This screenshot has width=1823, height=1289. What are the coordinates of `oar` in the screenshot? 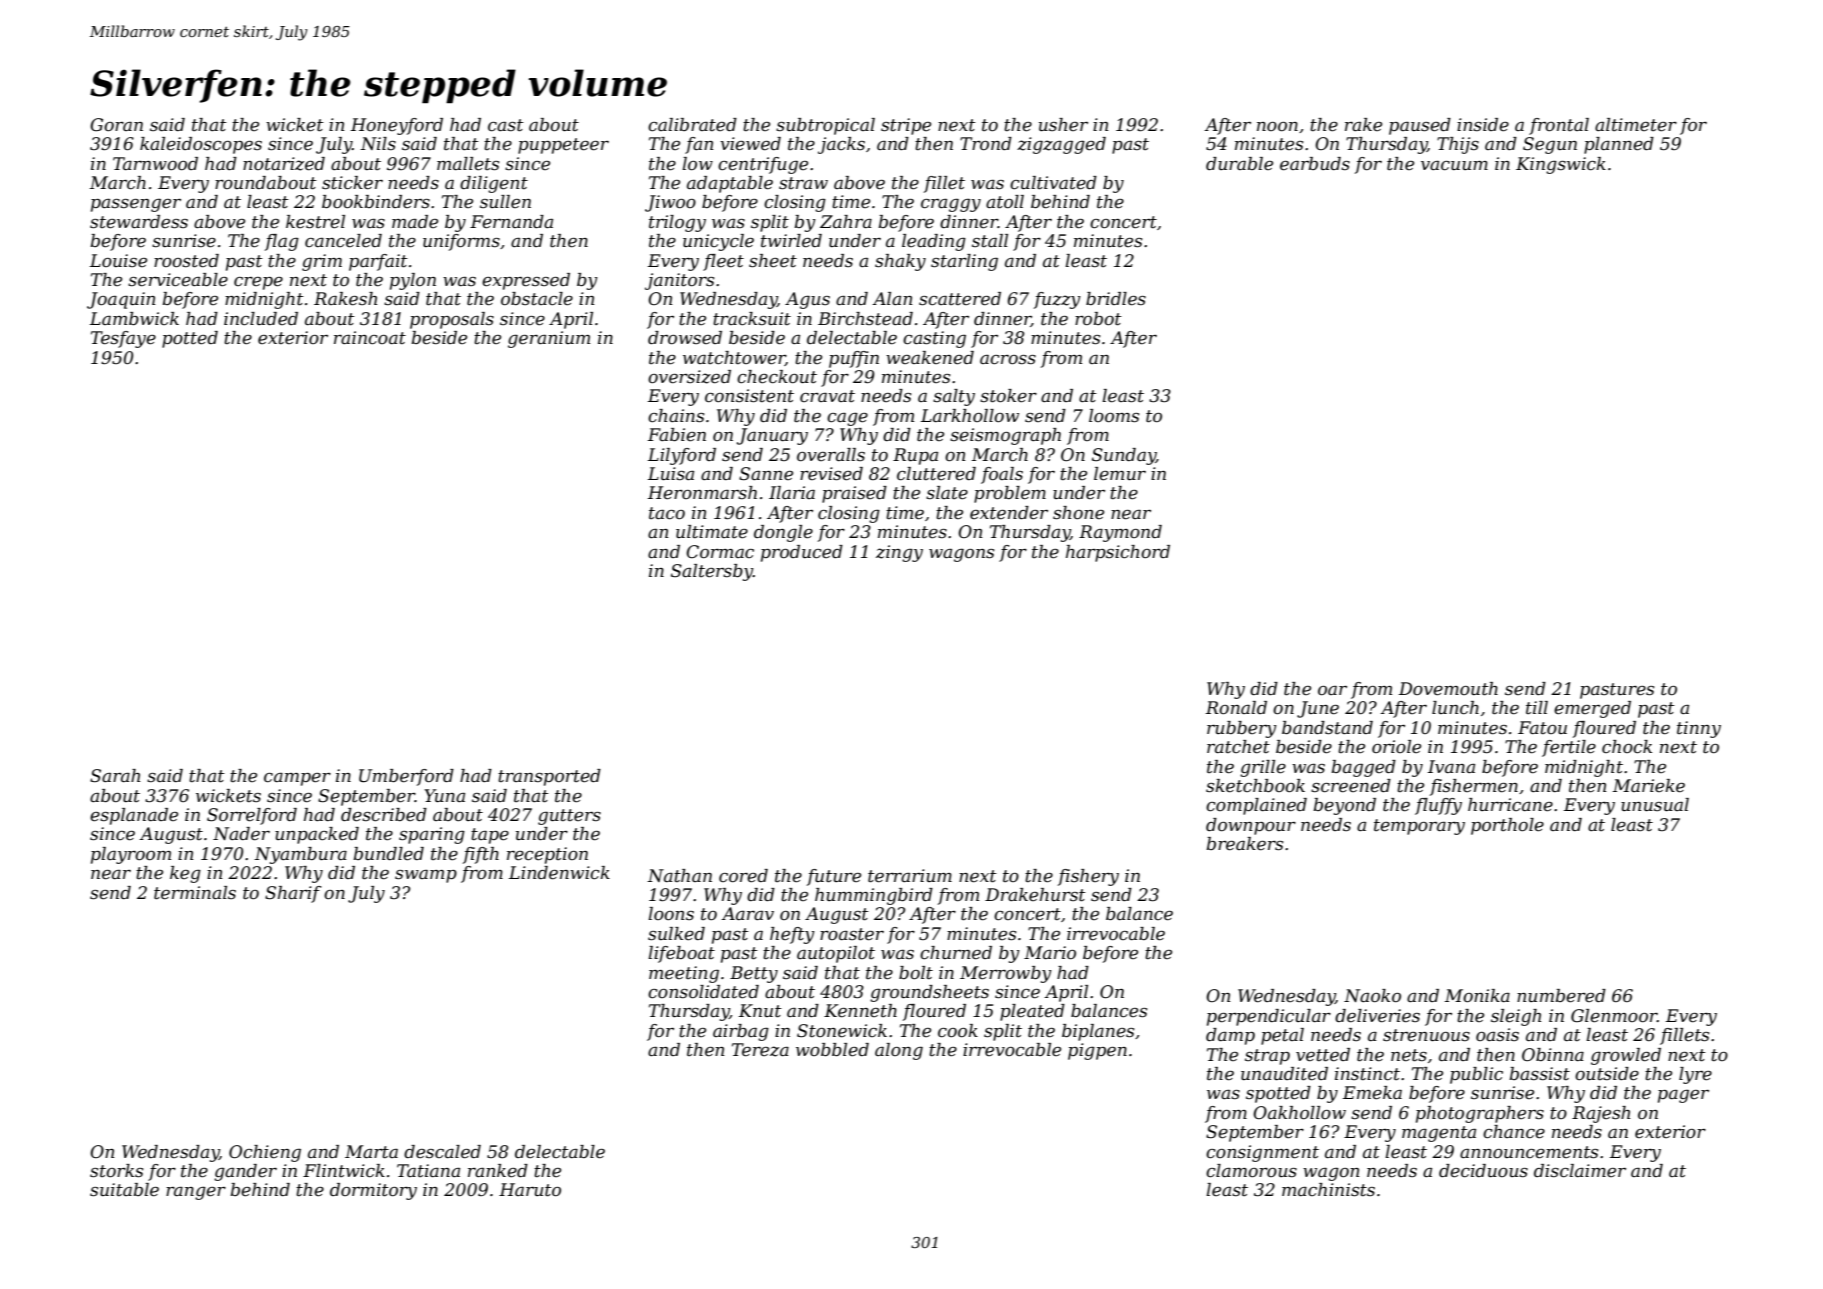 It's located at (1332, 690).
